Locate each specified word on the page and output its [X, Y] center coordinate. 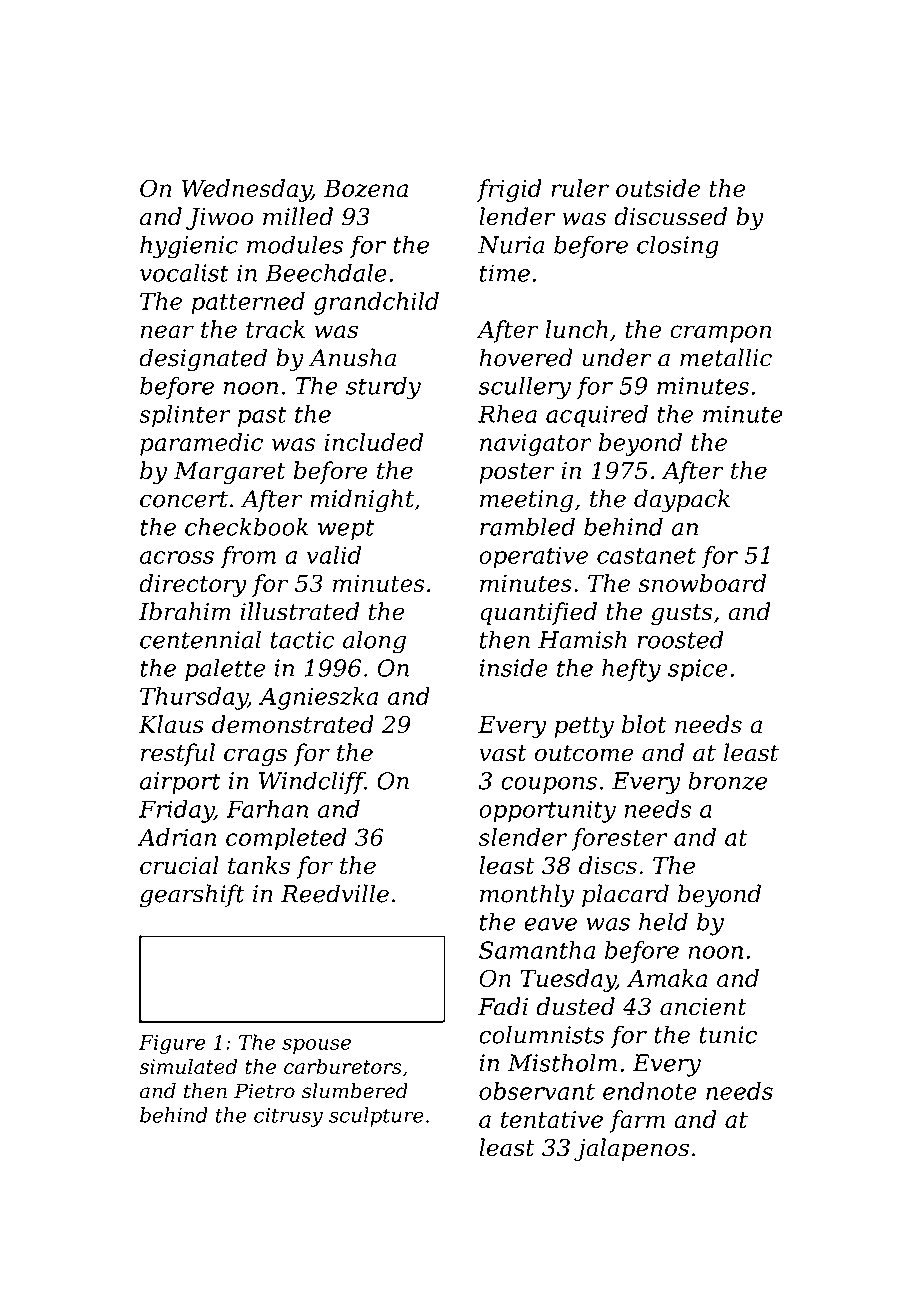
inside [514, 668]
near [167, 331]
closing [677, 247]
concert [184, 499]
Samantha [537, 950]
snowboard [702, 583]
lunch [577, 329]
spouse [316, 1046]
